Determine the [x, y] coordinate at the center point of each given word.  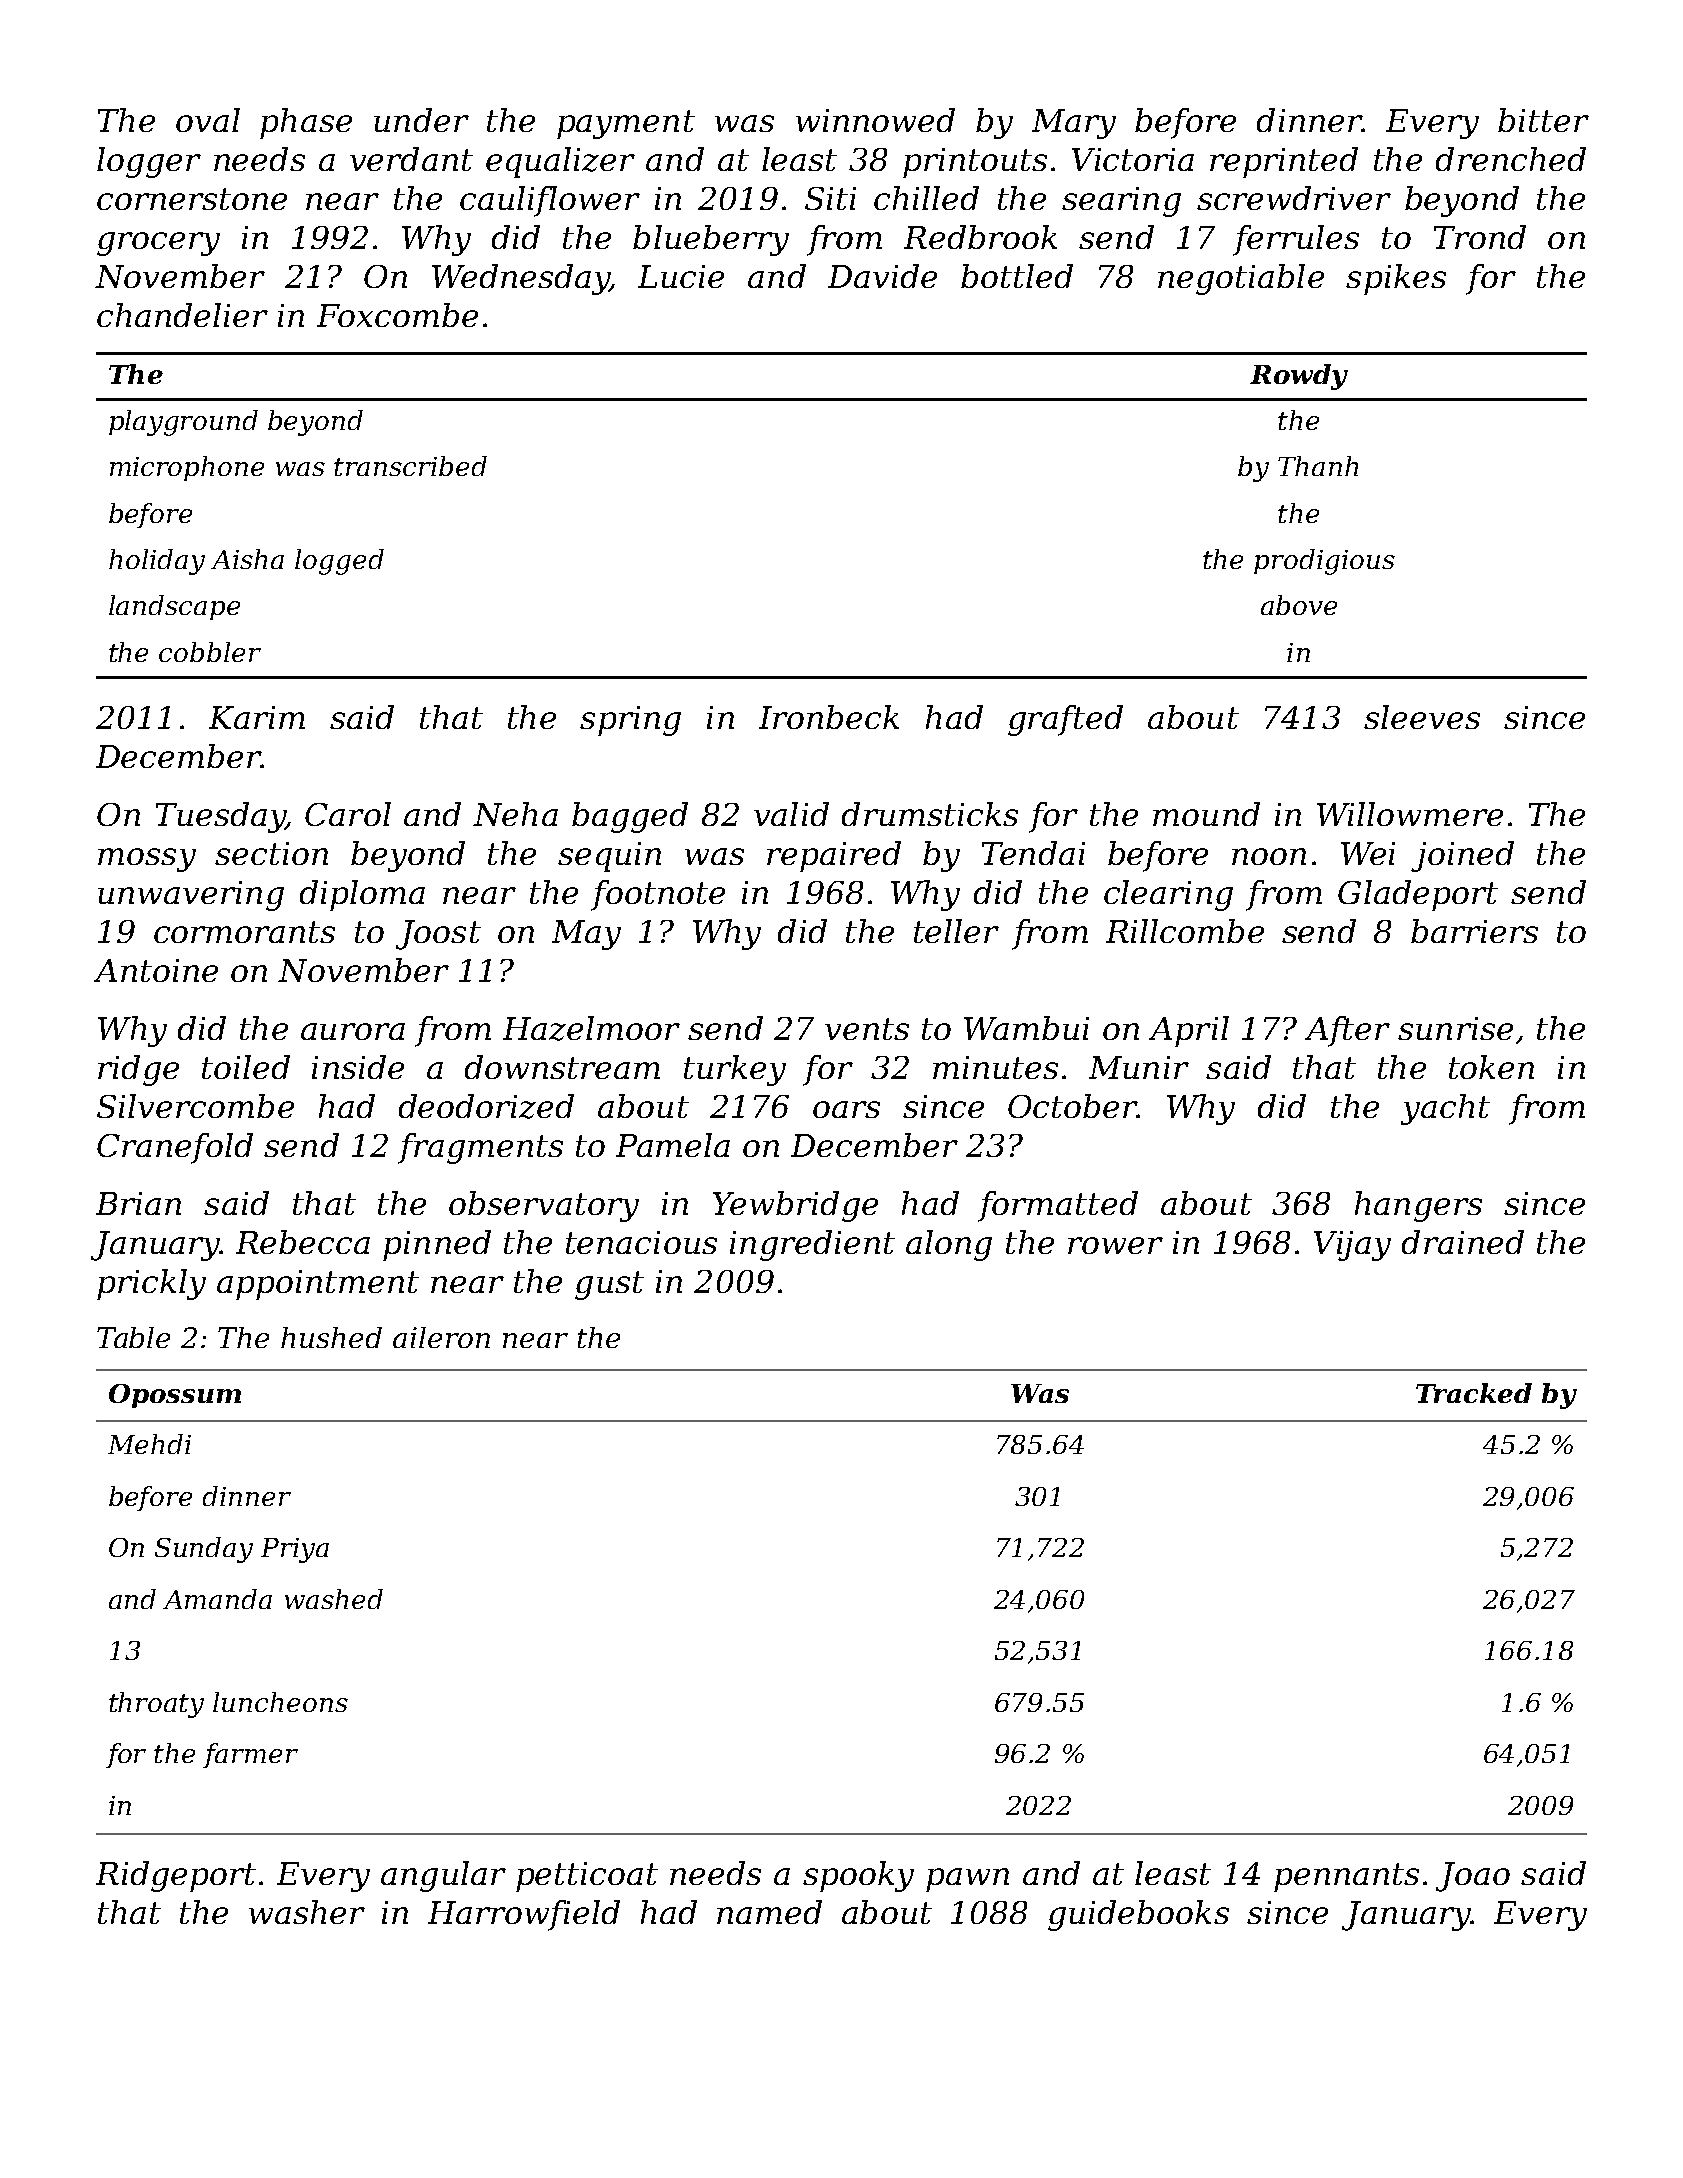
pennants [1346, 1877]
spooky [858, 1876]
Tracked [1474, 1393]
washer [307, 1912]
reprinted [1284, 162]
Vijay [1352, 1246]
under [421, 120]
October [1072, 1106]
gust [609, 1285]
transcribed [410, 466]
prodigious [1324, 562]
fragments [480, 1148]
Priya [295, 1550]
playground [183, 423]
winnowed [875, 120]
